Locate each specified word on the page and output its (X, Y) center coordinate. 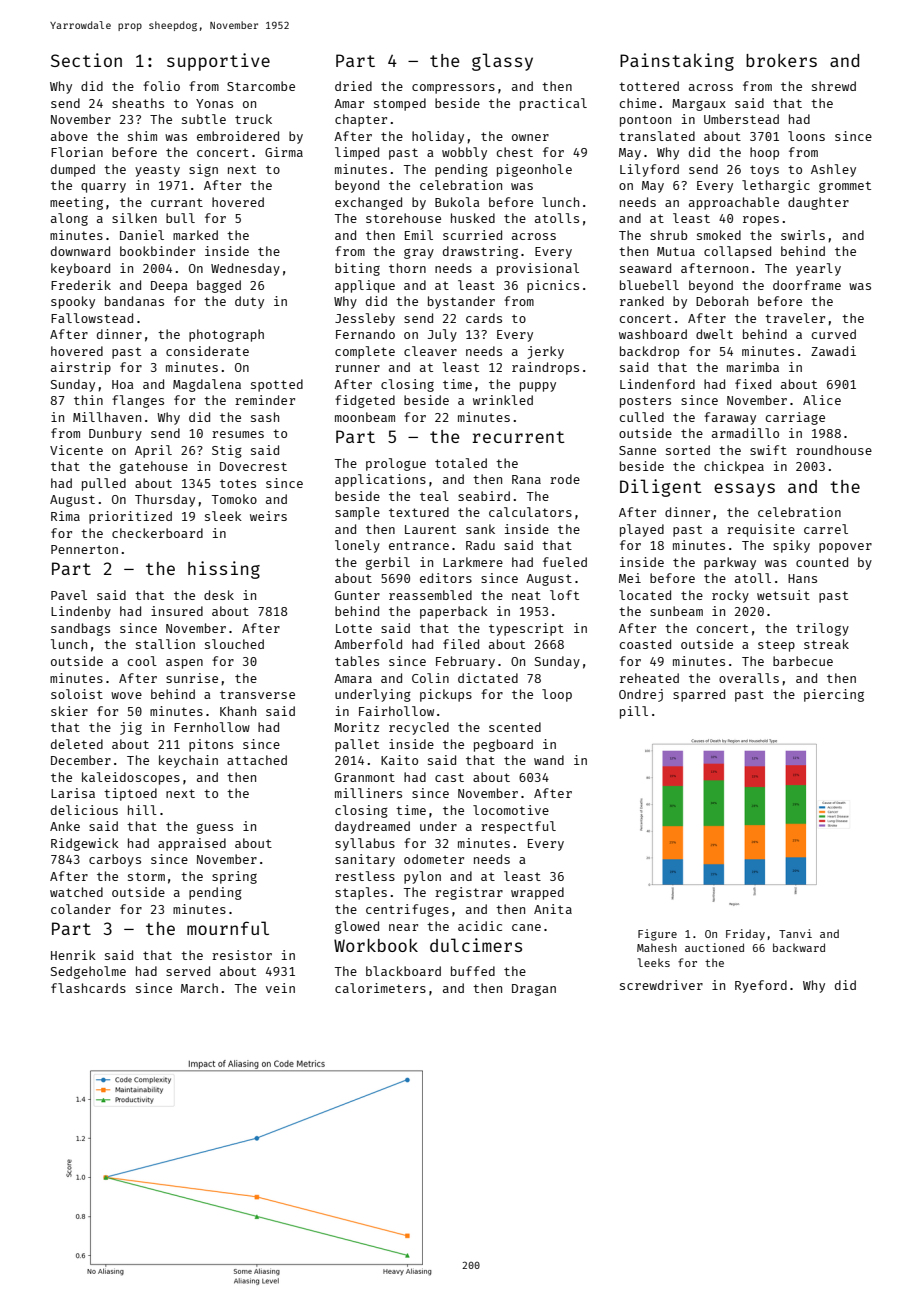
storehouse (403, 218)
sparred (699, 695)
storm (146, 876)
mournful (228, 928)
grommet (845, 187)
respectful (518, 827)
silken (134, 218)
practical (553, 104)
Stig (227, 451)
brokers (781, 60)
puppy (538, 387)
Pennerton (84, 549)
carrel (826, 529)
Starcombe (261, 86)
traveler (795, 318)
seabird (484, 496)
